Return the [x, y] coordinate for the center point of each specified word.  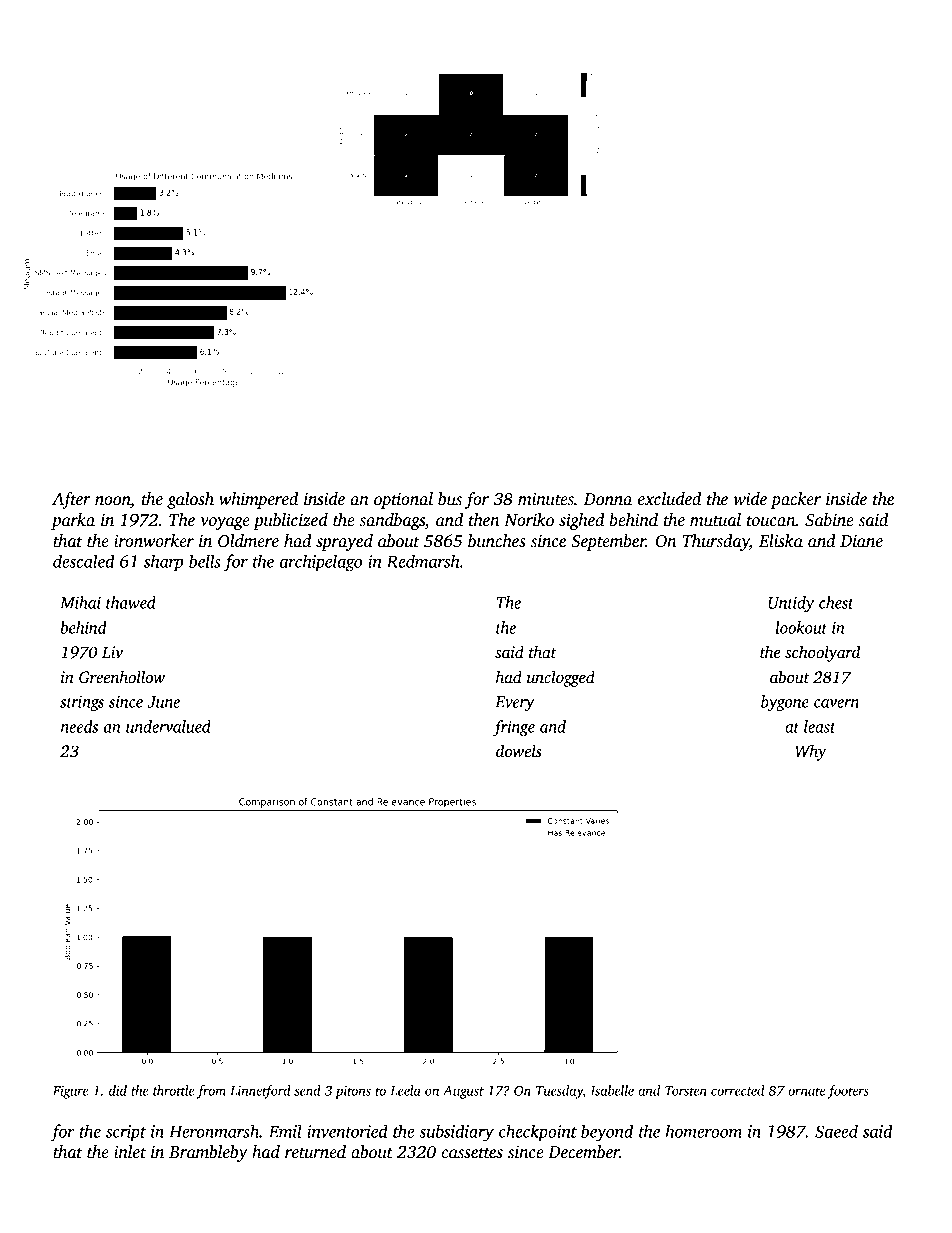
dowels [519, 750]
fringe [514, 728]
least [820, 726]
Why [811, 752]
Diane [861, 541]
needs [79, 726]
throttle [173, 1090]
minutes [546, 499]
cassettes [472, 1153]
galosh [190, 500]
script [126, 1133]
